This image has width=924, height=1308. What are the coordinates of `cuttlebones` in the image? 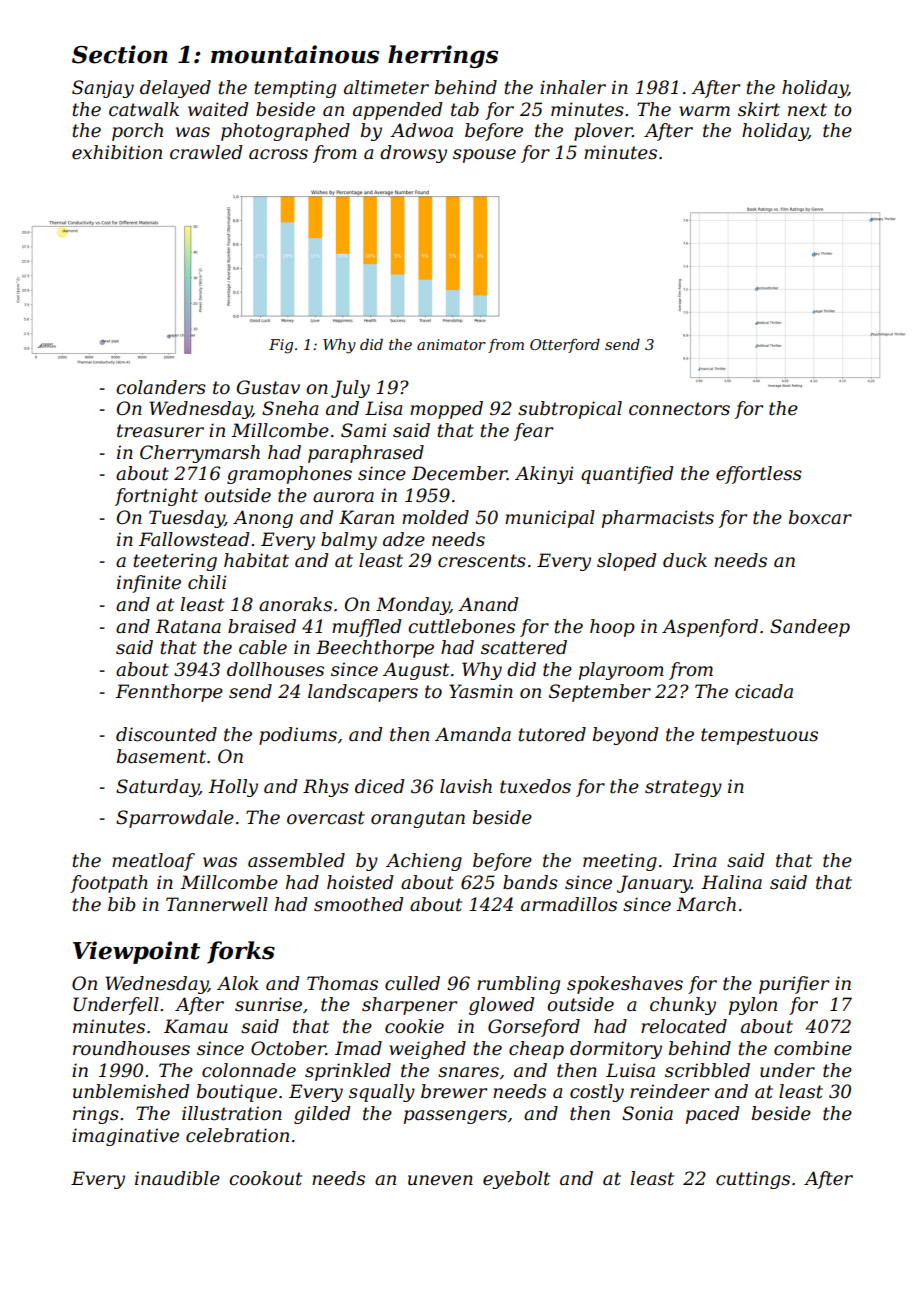 It's located at (461, 626).
